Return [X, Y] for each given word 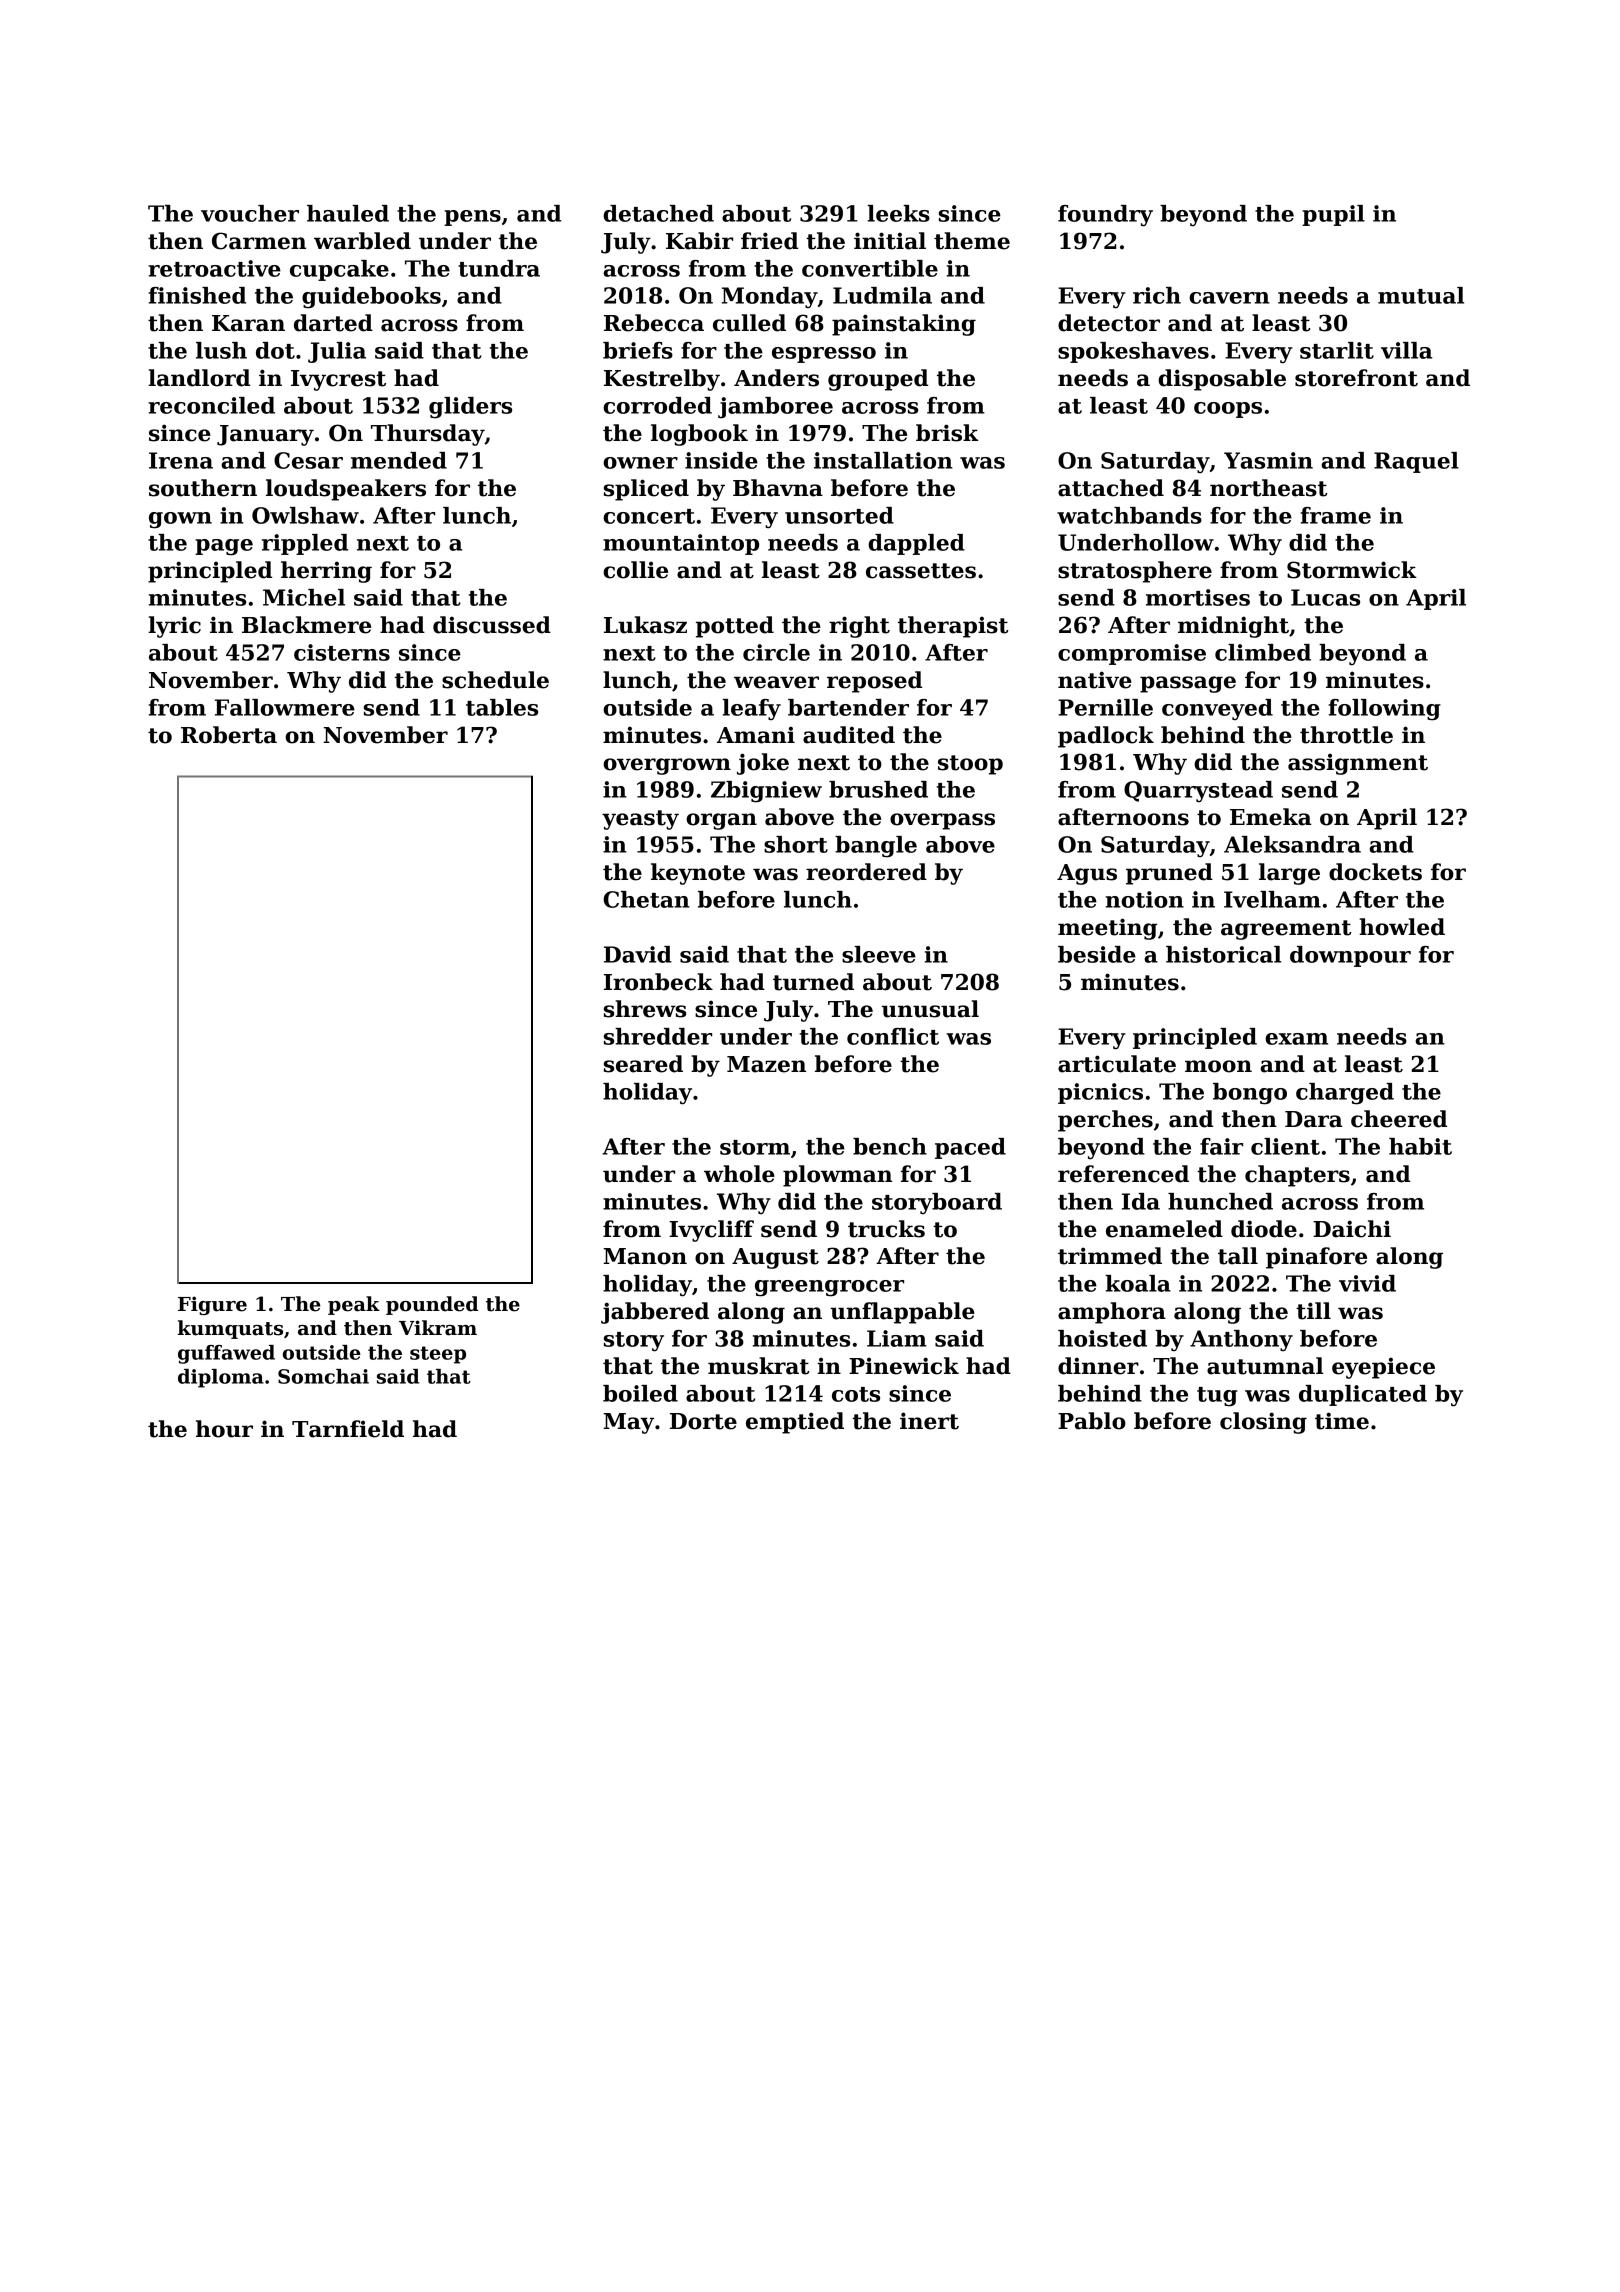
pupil [1333, 215]
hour [224, 1429]
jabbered [655, 1313]
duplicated [1363, 1395]
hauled [348, 213]
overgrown [667, 766]
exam [1296, 1039]
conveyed [1217, 709]
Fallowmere [285, 707]
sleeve [879, 954]
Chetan [646, 899]
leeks [898, 213]
